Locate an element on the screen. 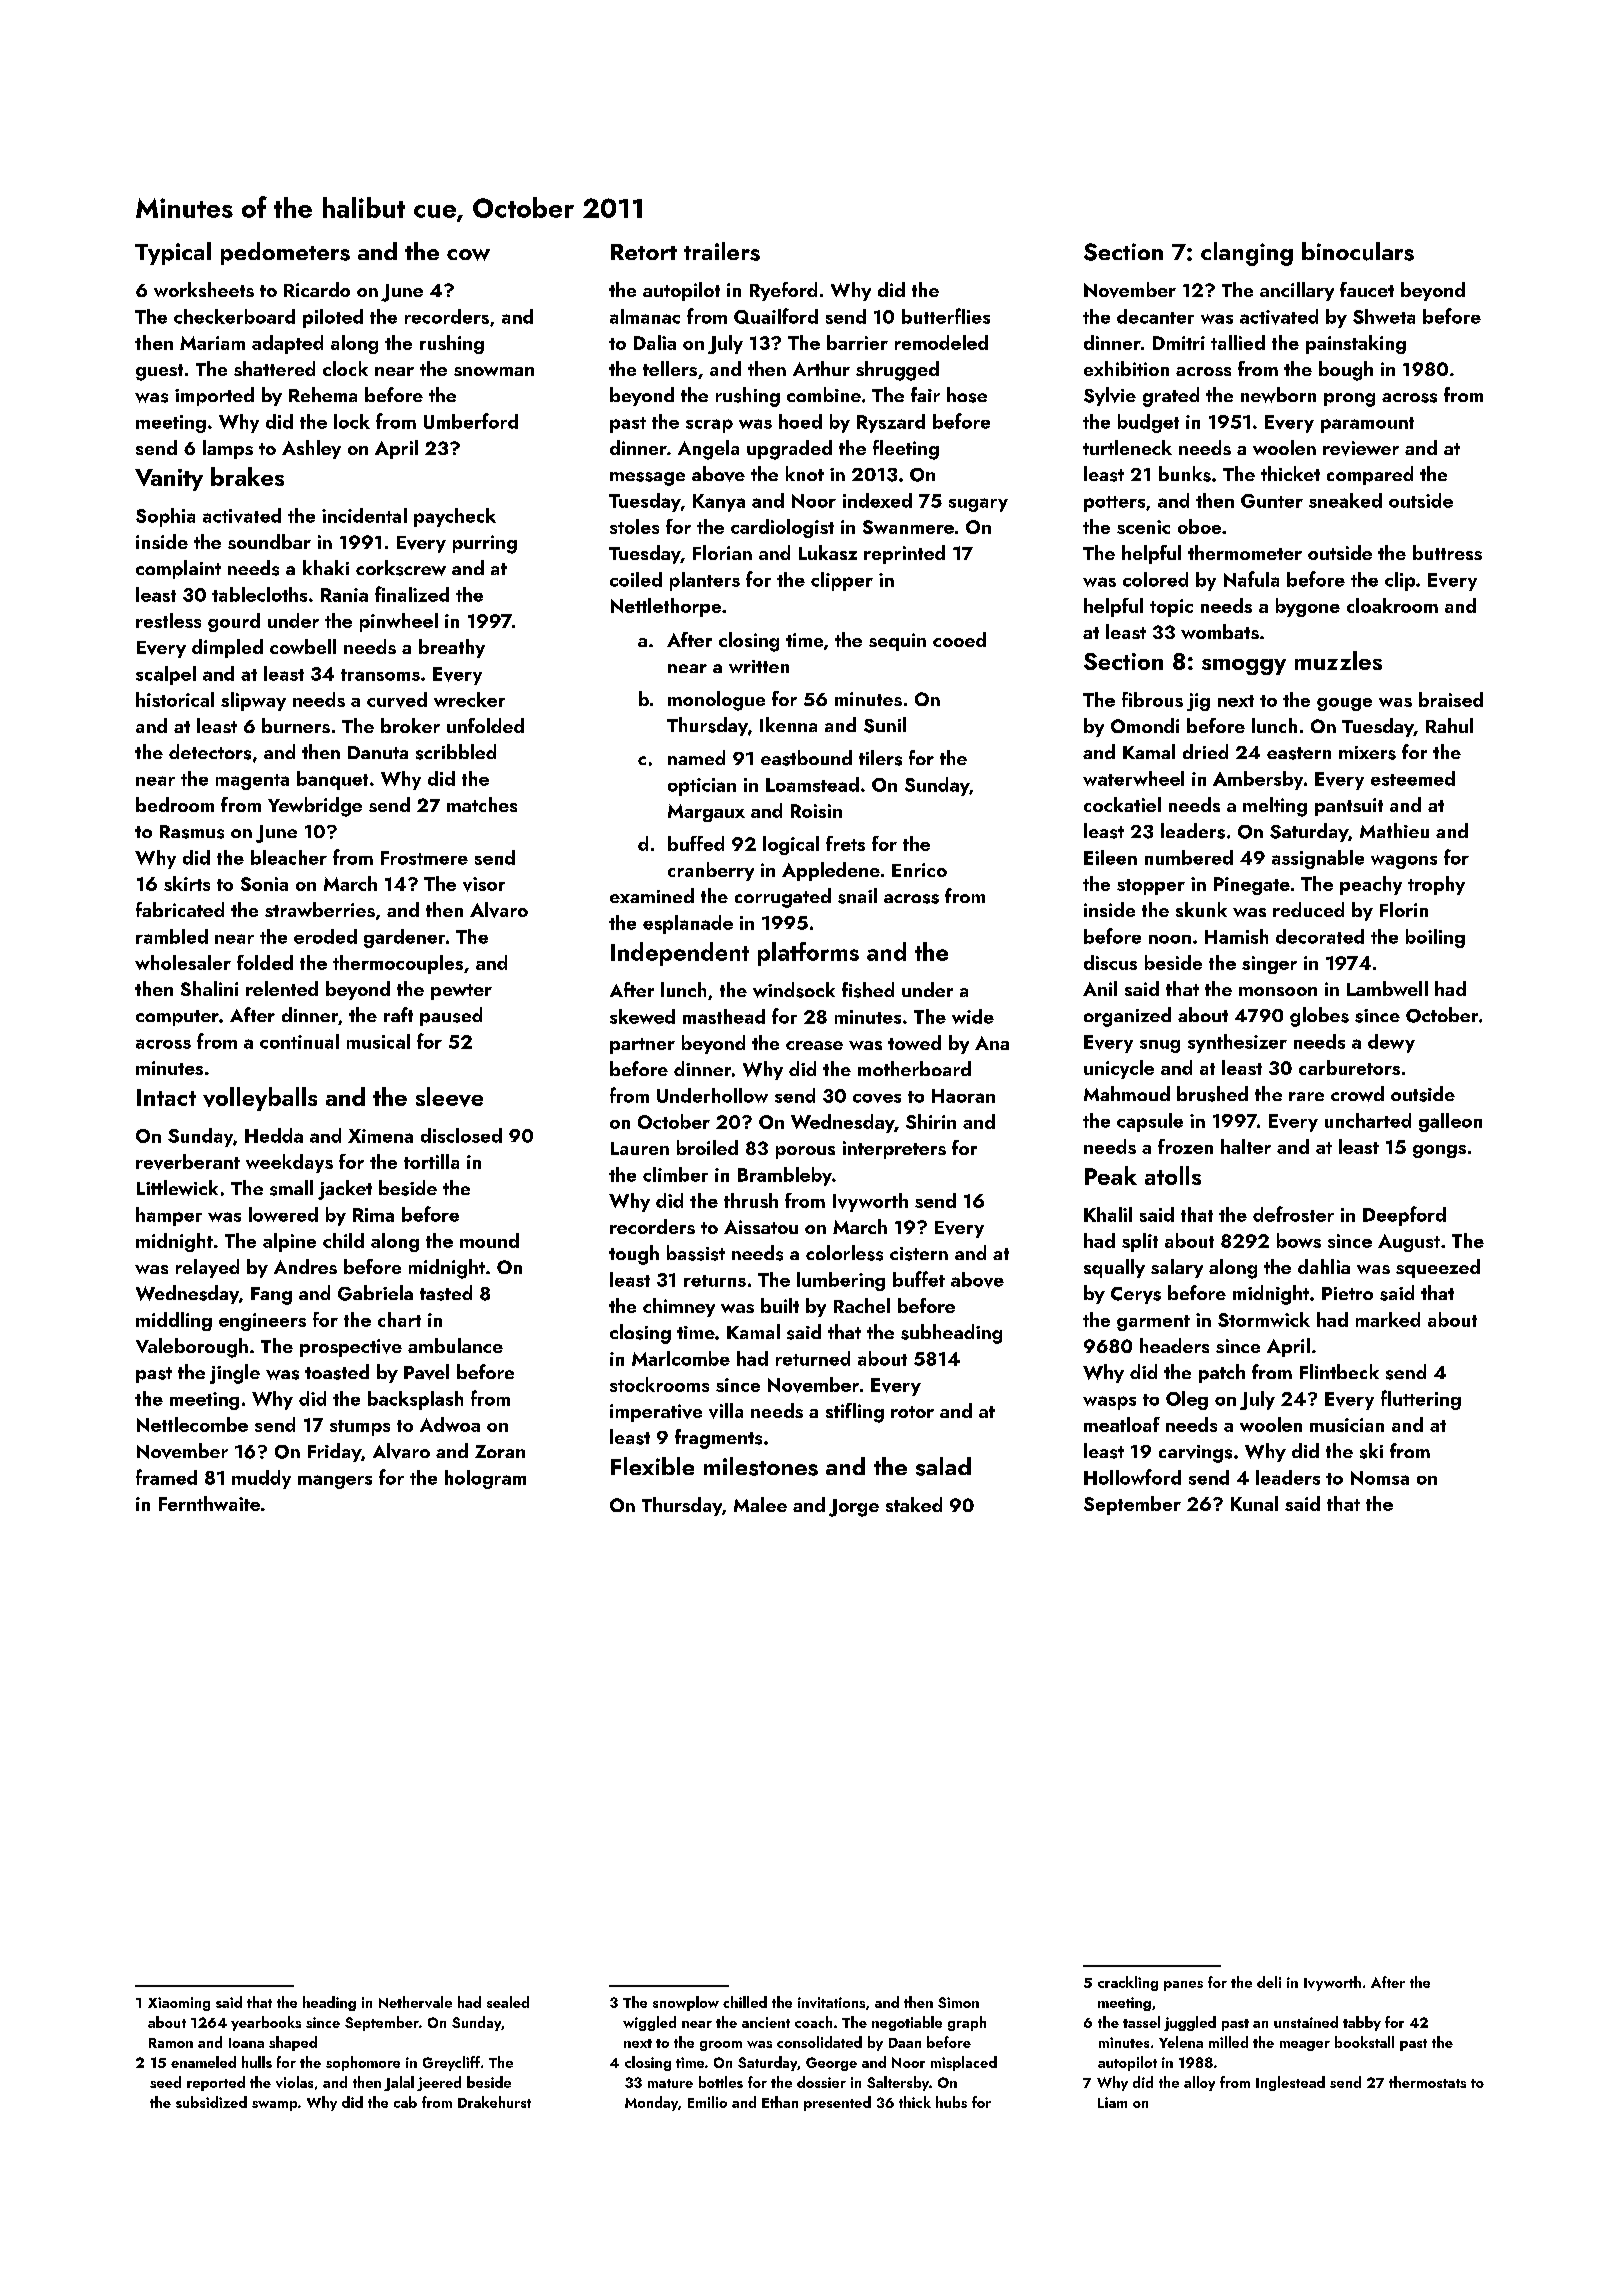 This screenshot has width=1620, height=2292. deli is located at coordinates (1269, 1982).
